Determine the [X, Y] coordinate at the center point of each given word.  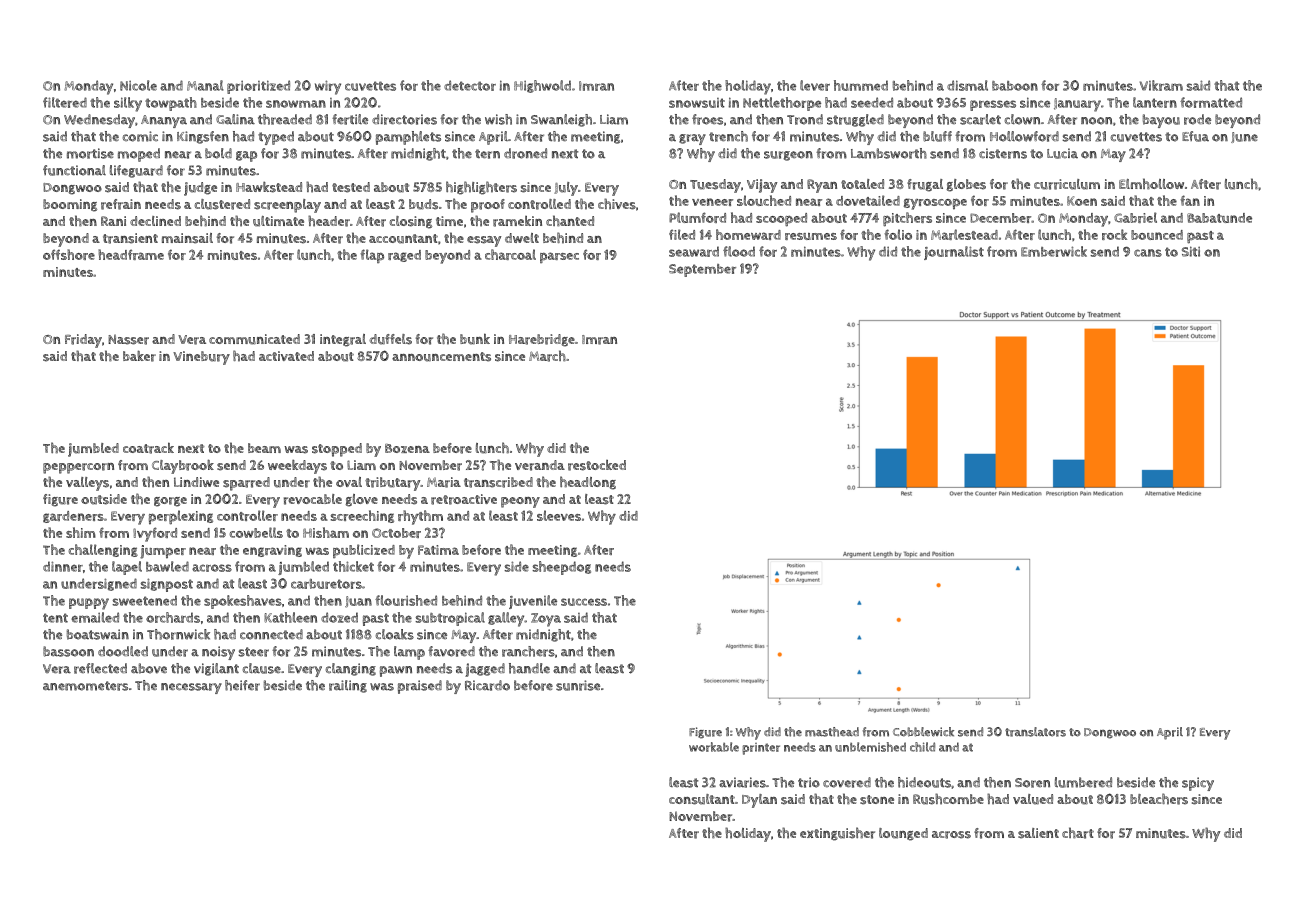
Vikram [1161, 85]
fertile [350, 119]
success [584, 602]
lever [815, 85]
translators [1035, 732]
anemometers [85, 686]
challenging [103, 550]
